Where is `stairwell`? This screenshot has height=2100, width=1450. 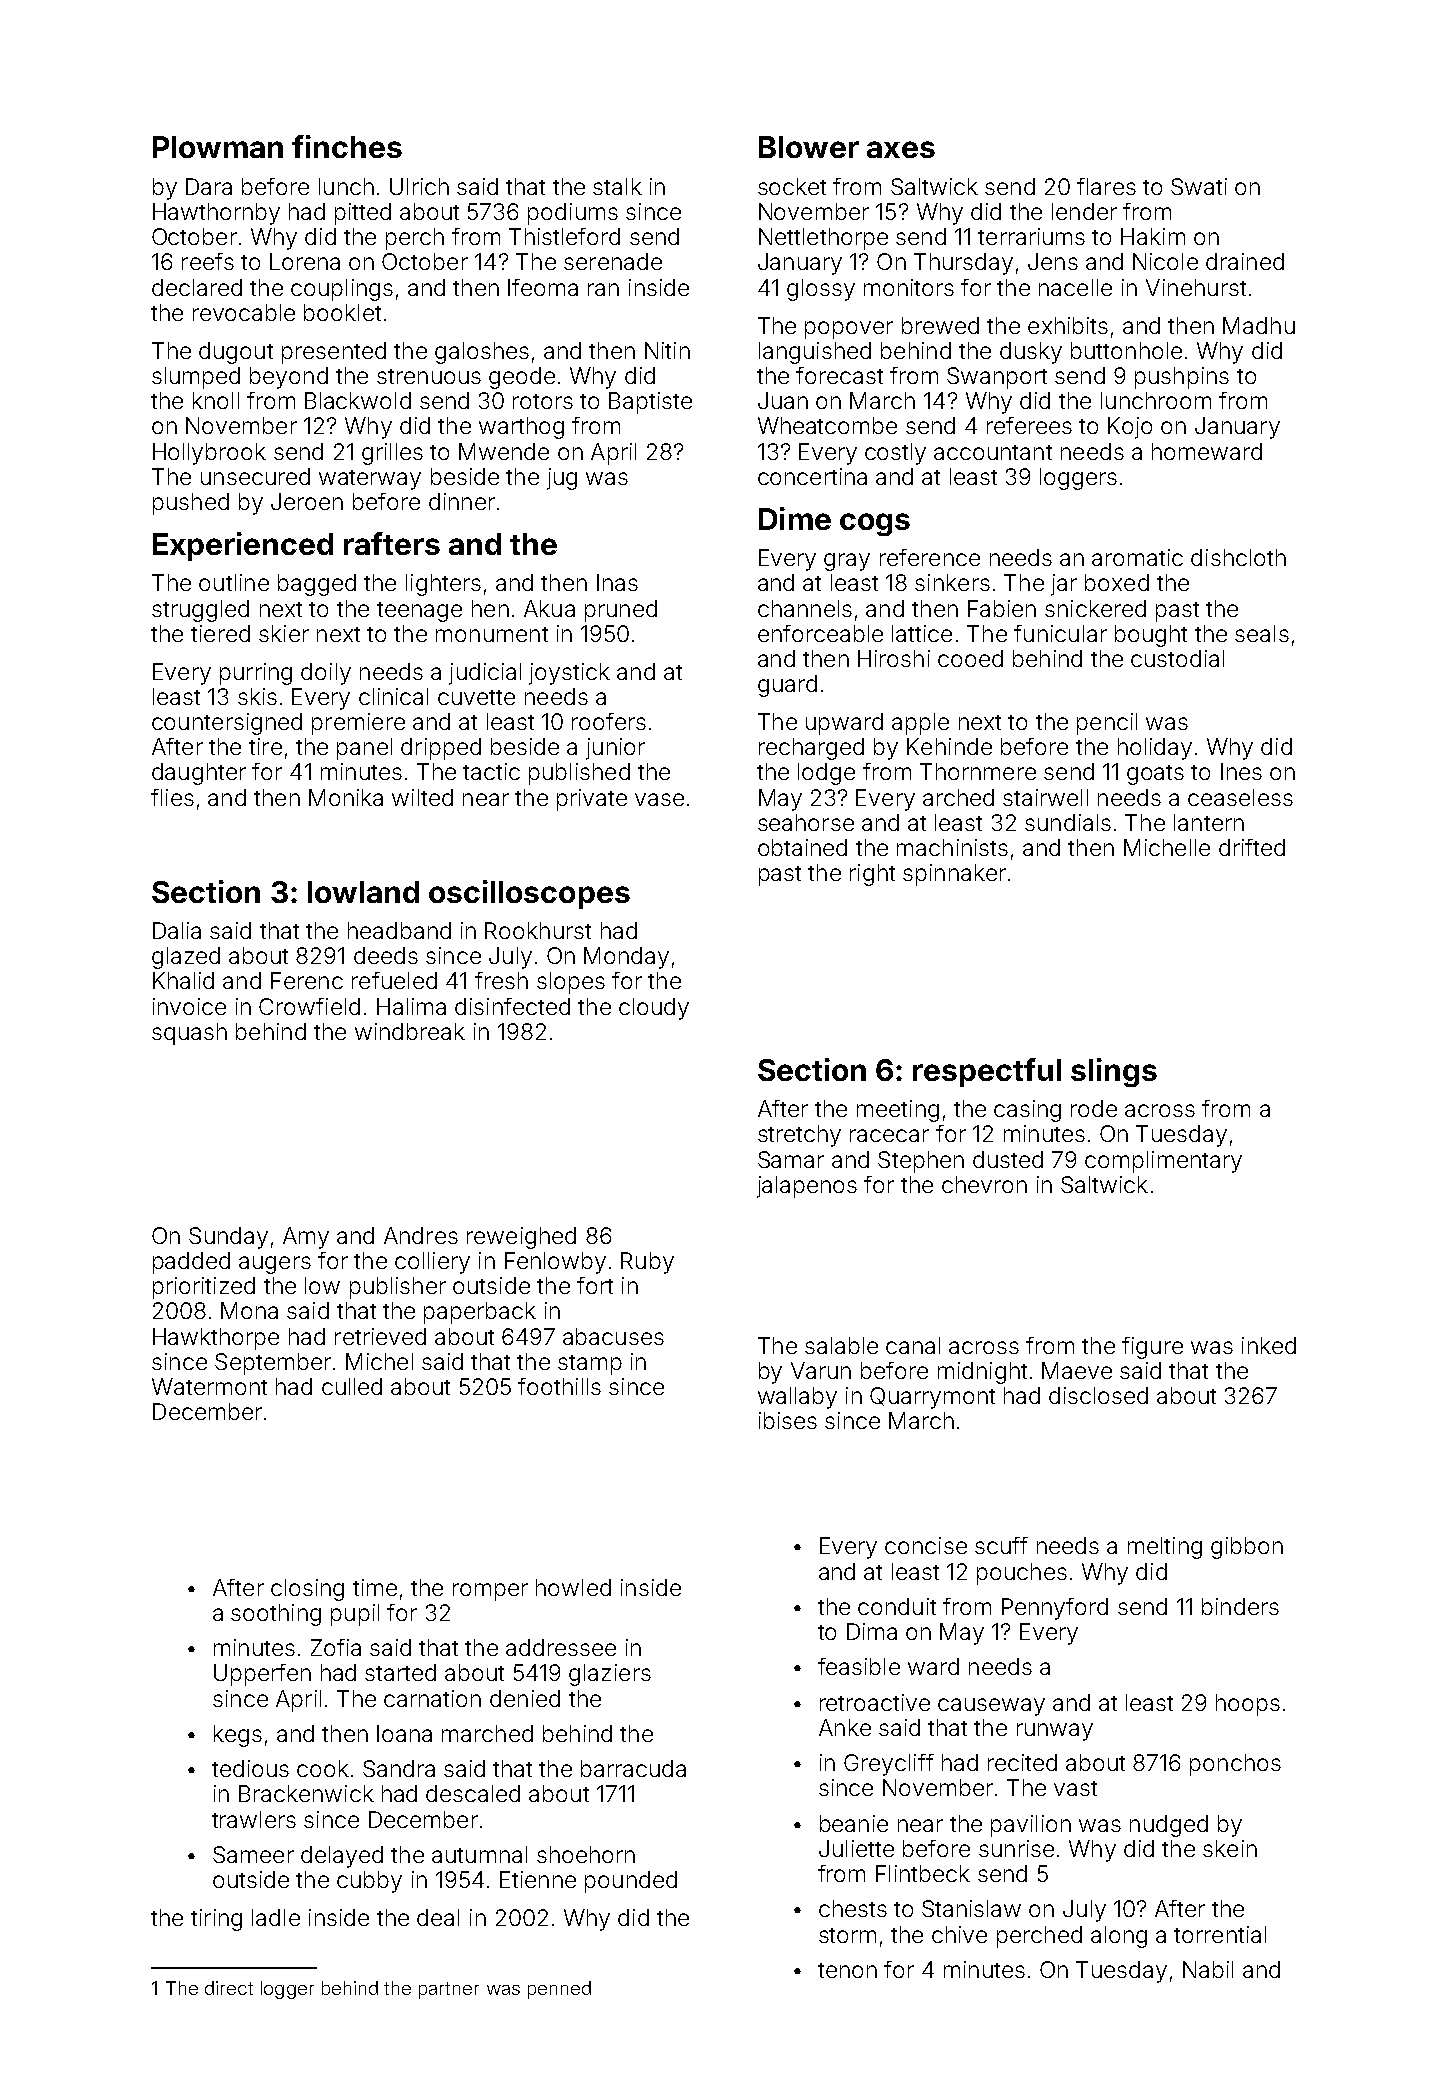
stairwell is located at coordinates (1045, 797).
